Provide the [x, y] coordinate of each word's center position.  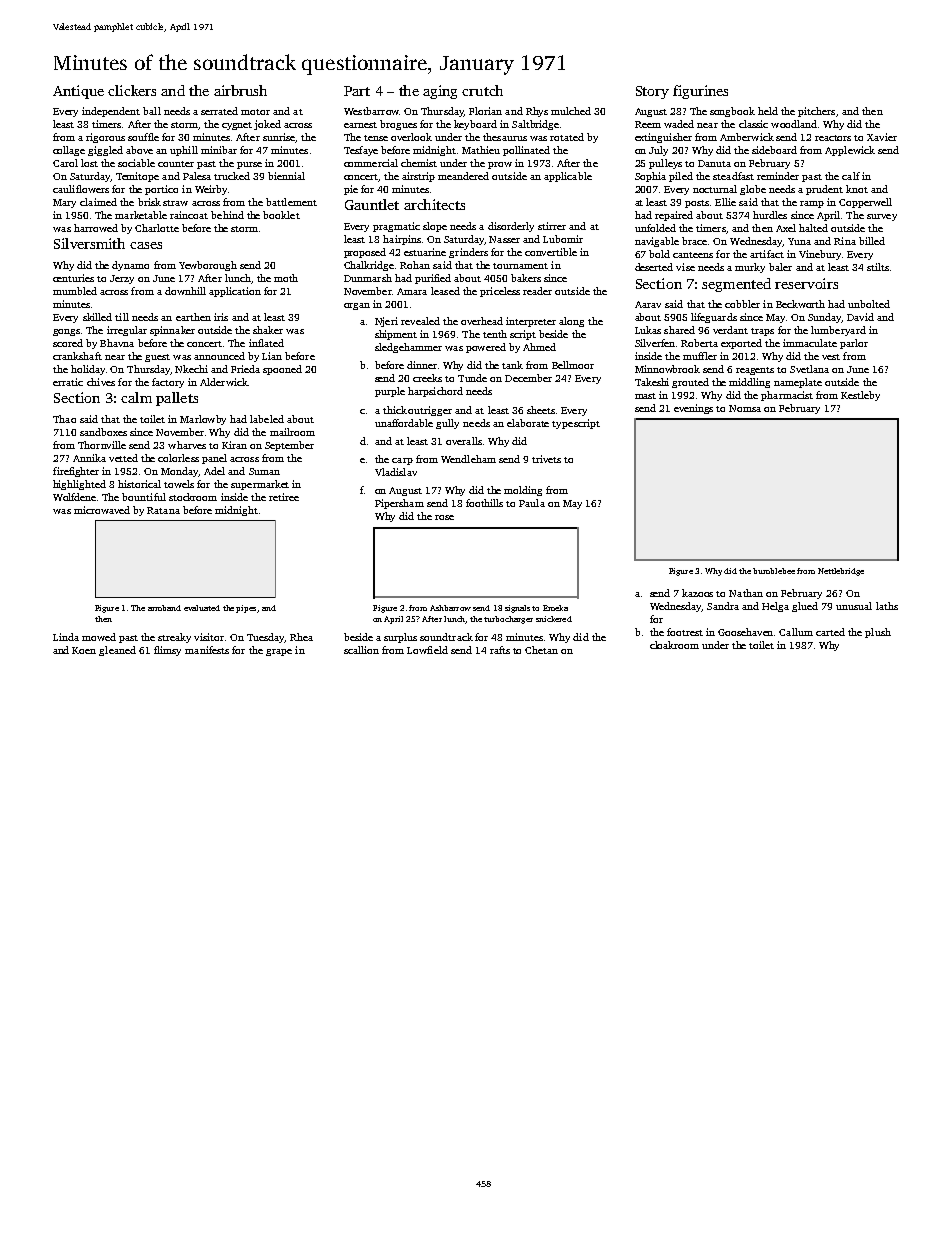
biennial [286, 176]
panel [214, 459]
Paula [532, 503]
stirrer [552, 226]
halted [813, 228]
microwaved [102, 510]
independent [111, 112]
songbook [732, 112]
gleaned [117, 651]
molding [523, 491]
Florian [485, 111]
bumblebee [774, 571]
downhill [185, 291]
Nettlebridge [841, 572]
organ [357, 306]
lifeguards [714, 318]
